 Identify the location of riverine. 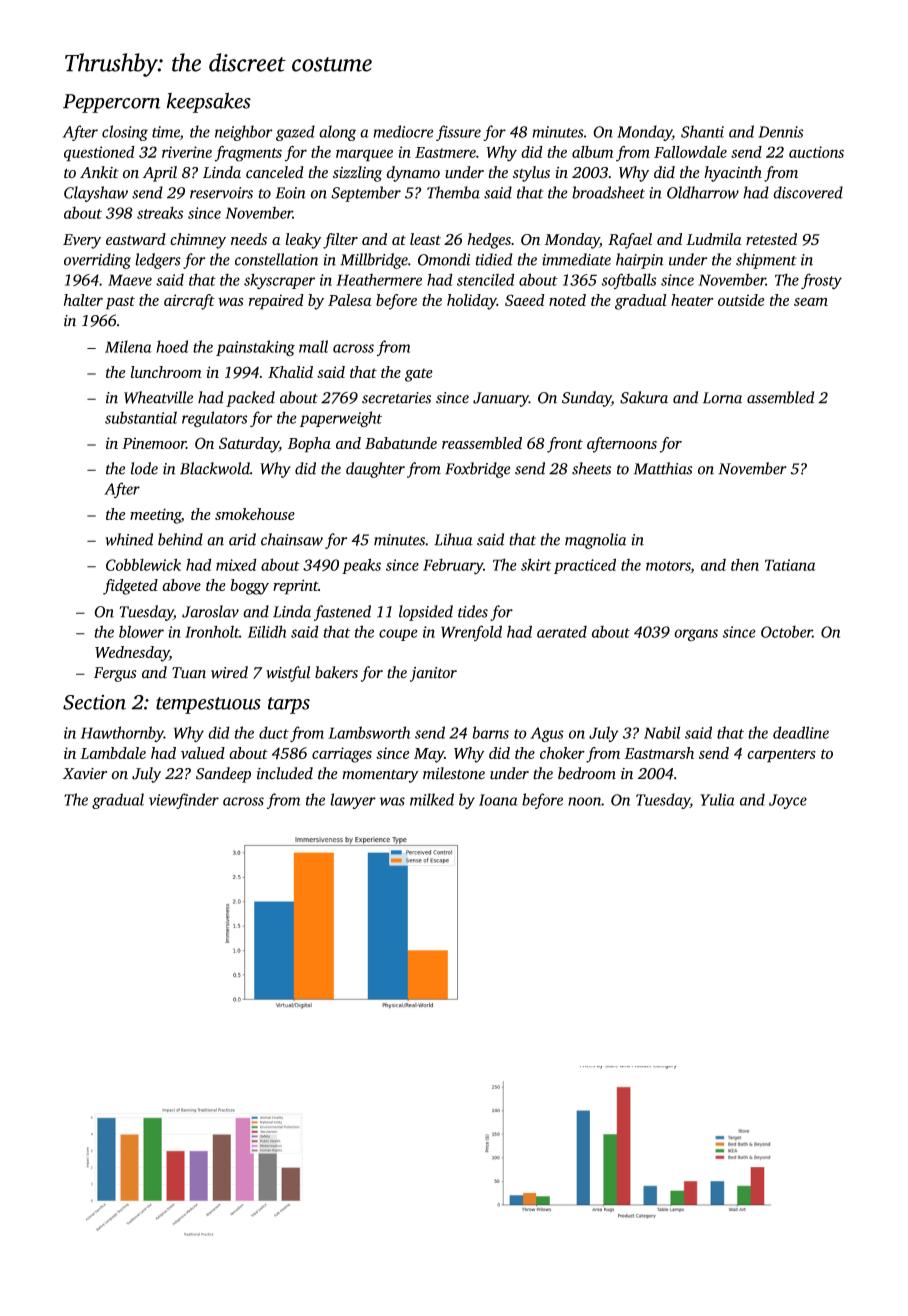
(187, 152).
